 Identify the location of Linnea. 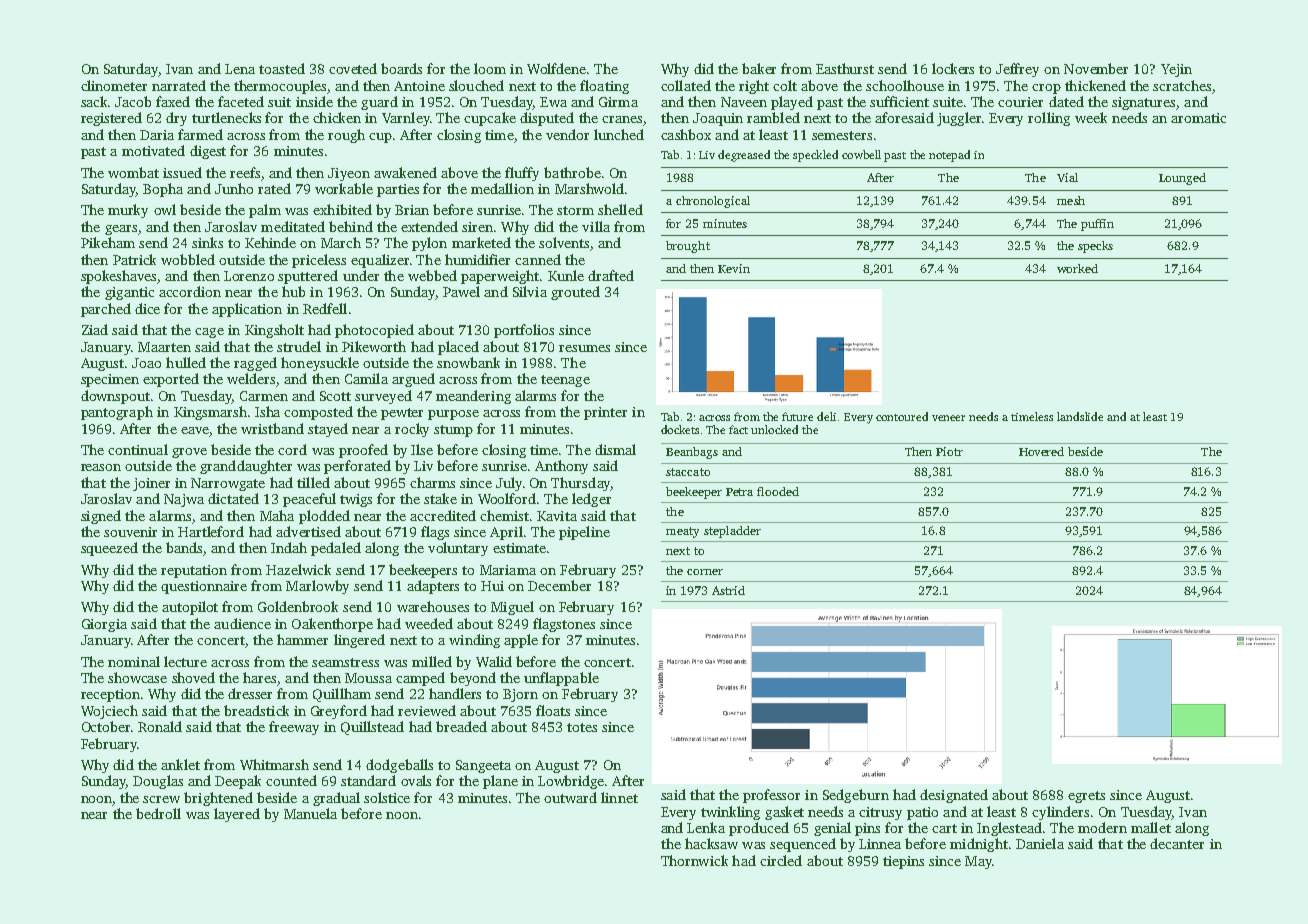
(880, 844).
